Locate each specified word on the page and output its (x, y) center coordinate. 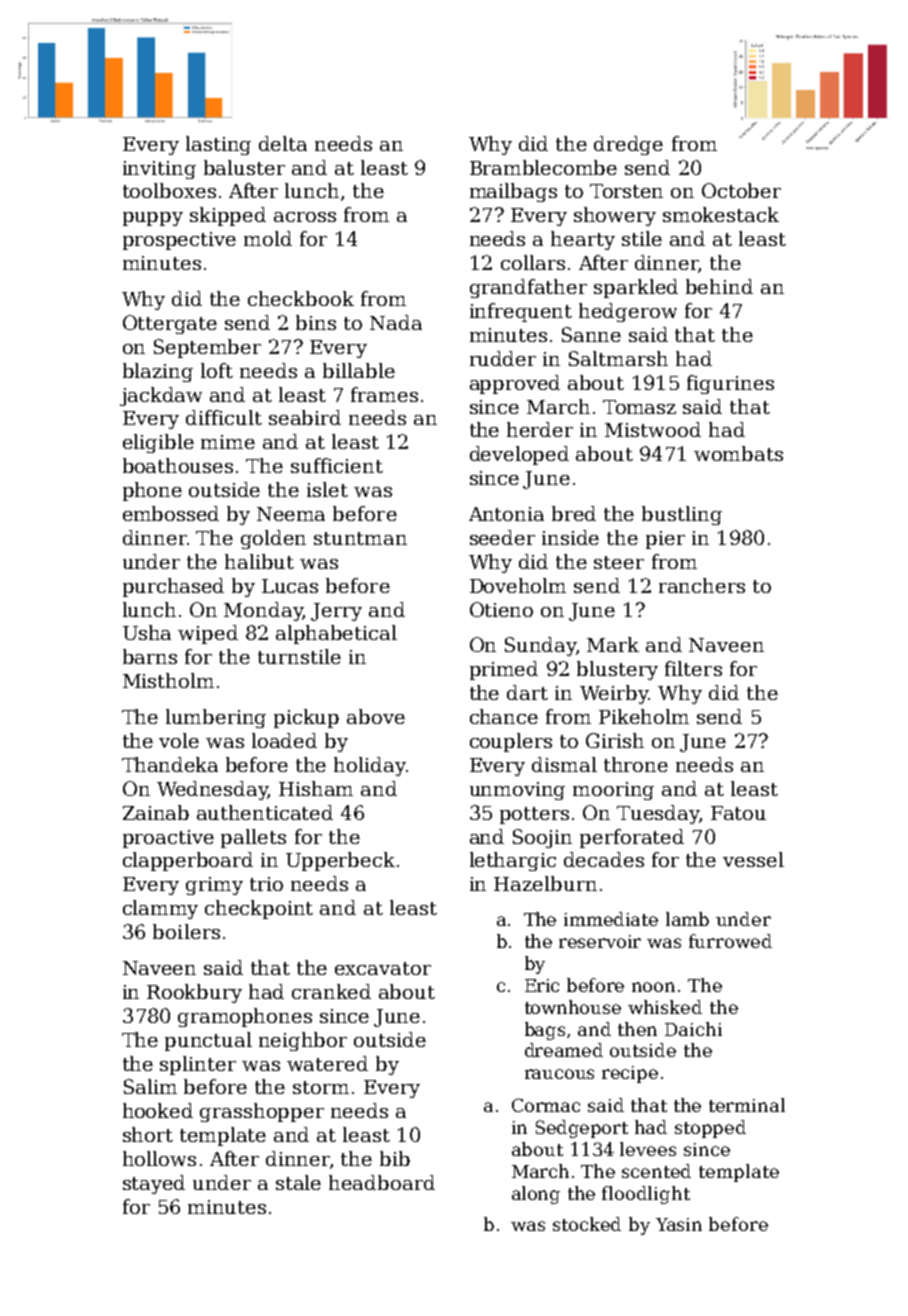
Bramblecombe (543, 167)
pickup (306, 718)
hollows (159, 1158)
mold (268, 238)
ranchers (702, 585)
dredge (628, 145)
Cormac (546, 1105)
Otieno (501, 609)
